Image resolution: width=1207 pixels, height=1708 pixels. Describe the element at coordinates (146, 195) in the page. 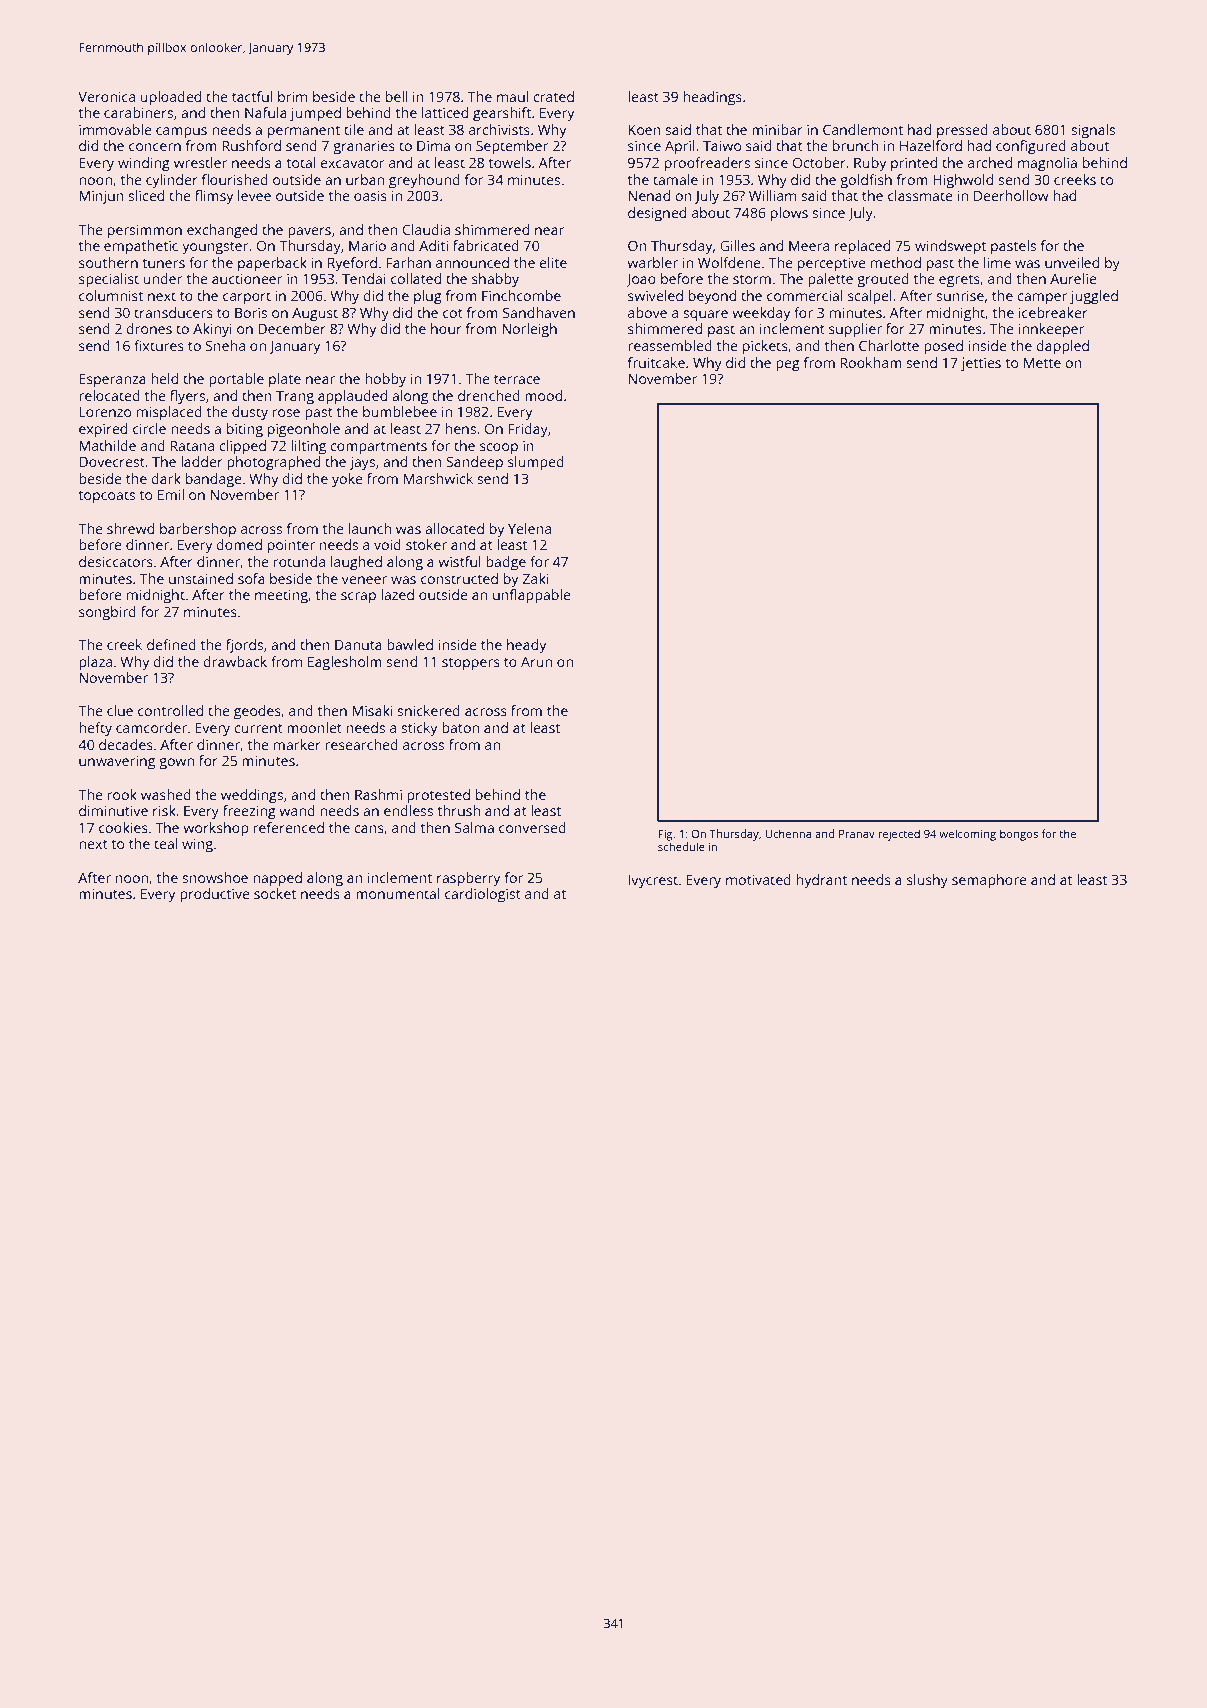

I see `sliced` at that location.
